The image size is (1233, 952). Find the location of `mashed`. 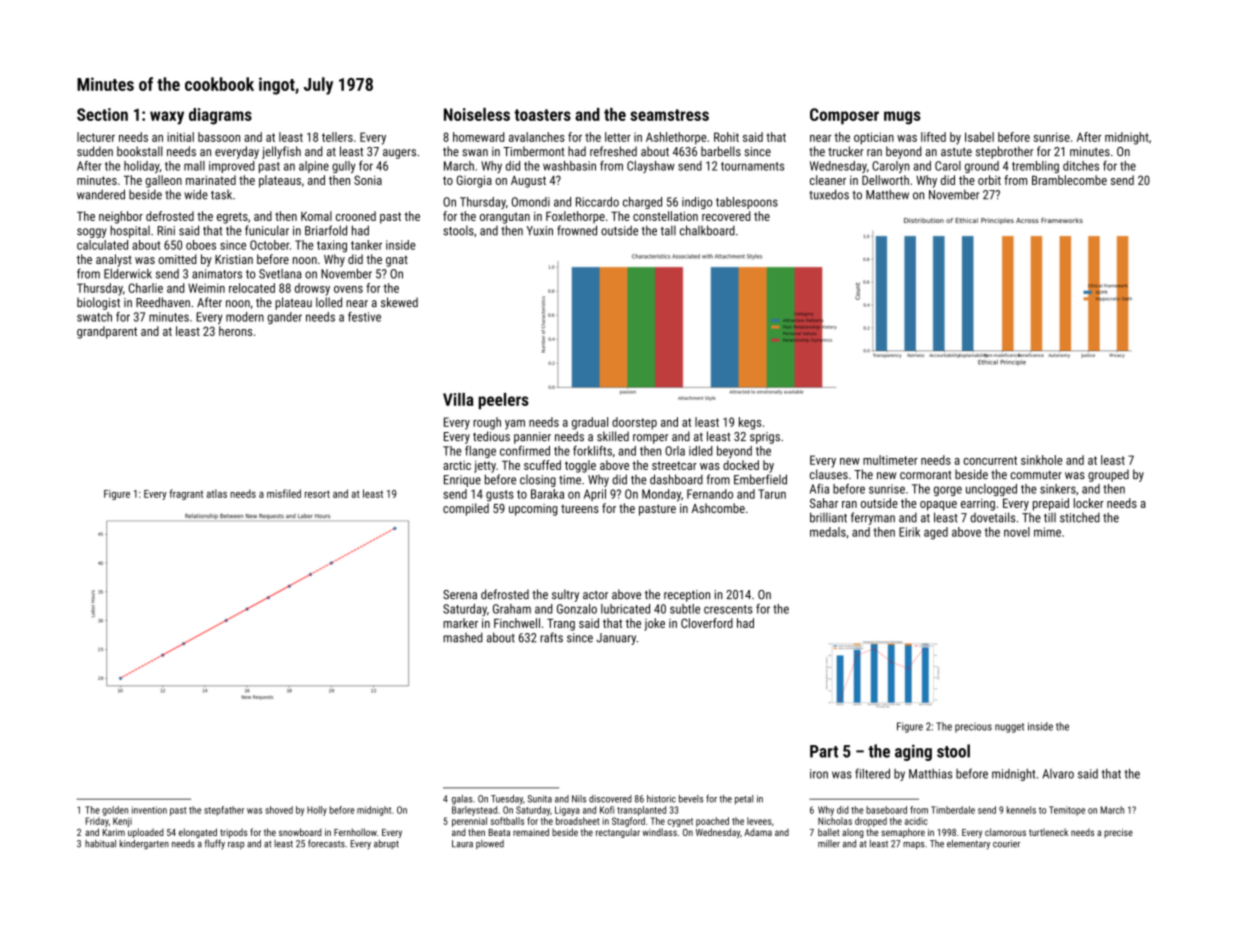

mashed is located at coordinates (462, 637).
